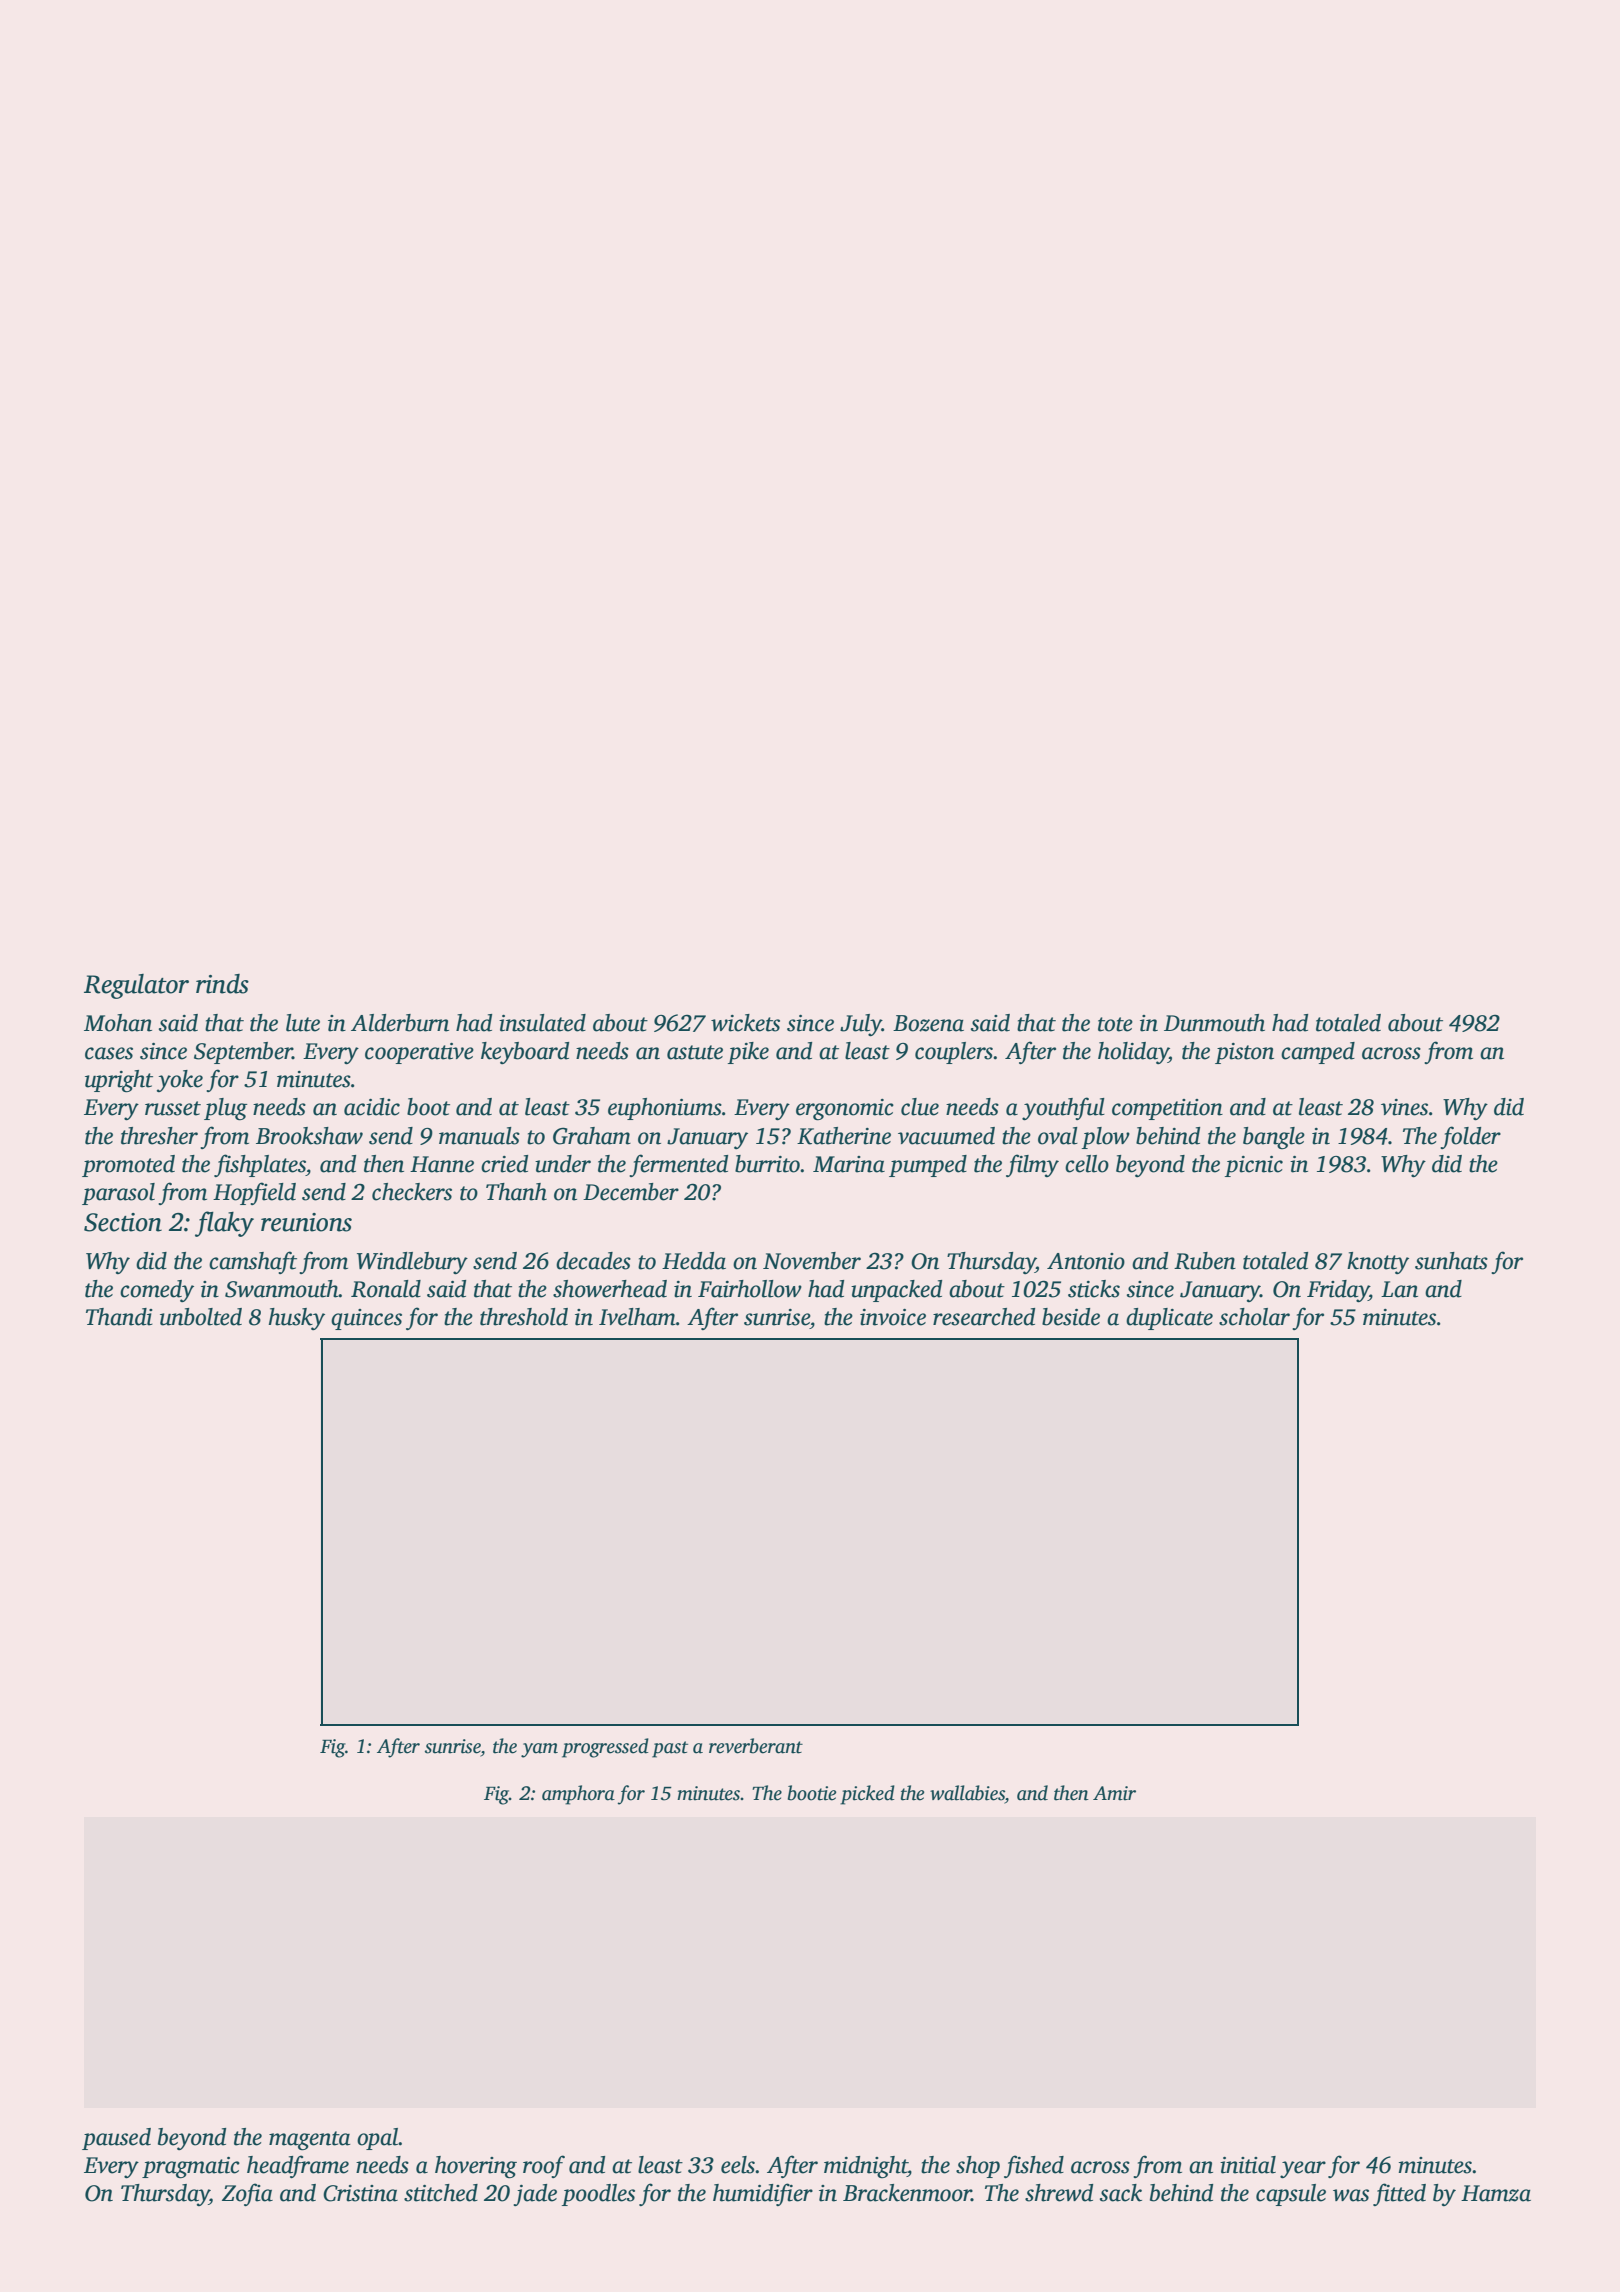  What do you see at coordinates (756, 1746) in the screenshot?
I see `reverberant` at bounding box center [756, 1746].
